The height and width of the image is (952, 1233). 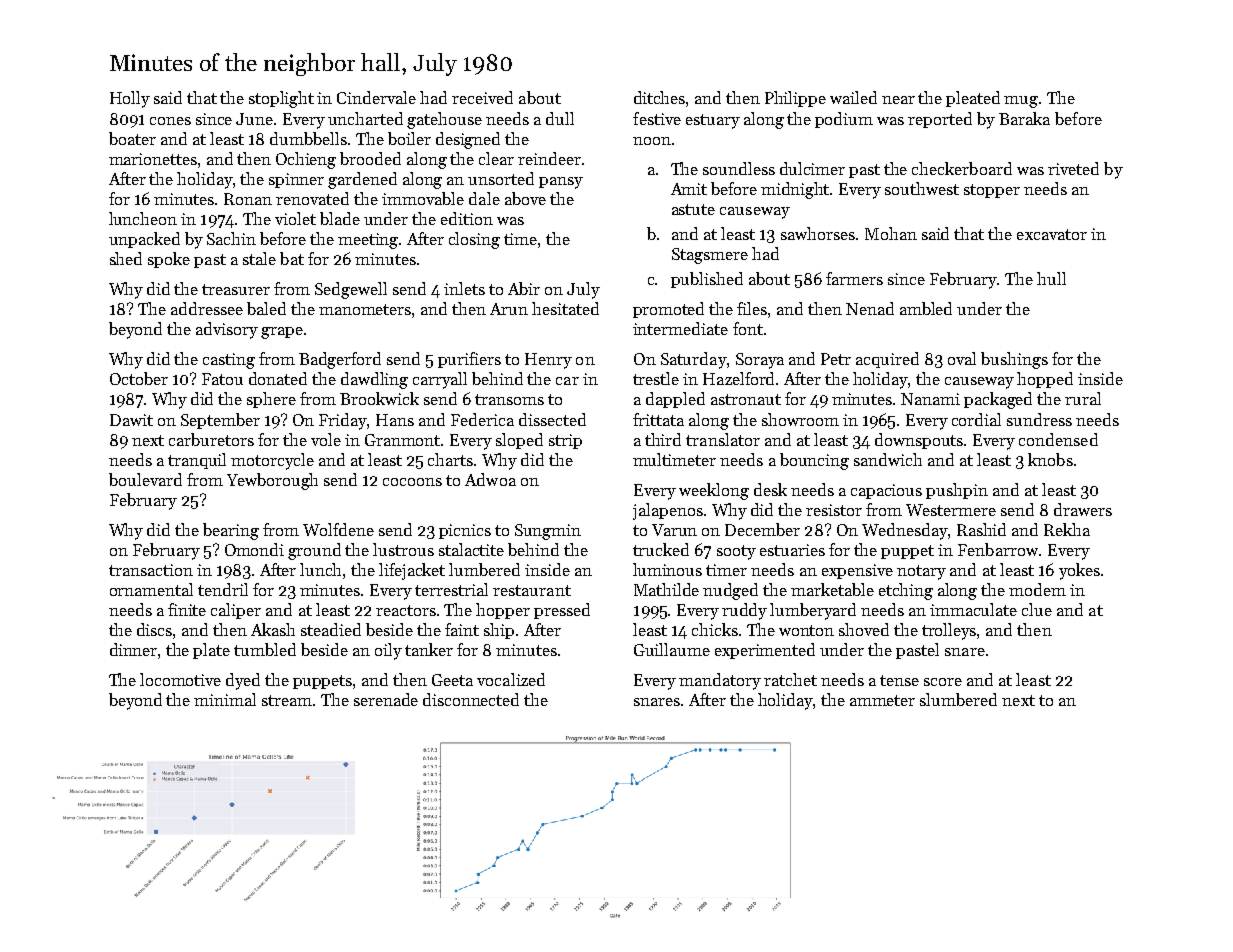 I want to click on carburetors, so click(x=211, y=439).
